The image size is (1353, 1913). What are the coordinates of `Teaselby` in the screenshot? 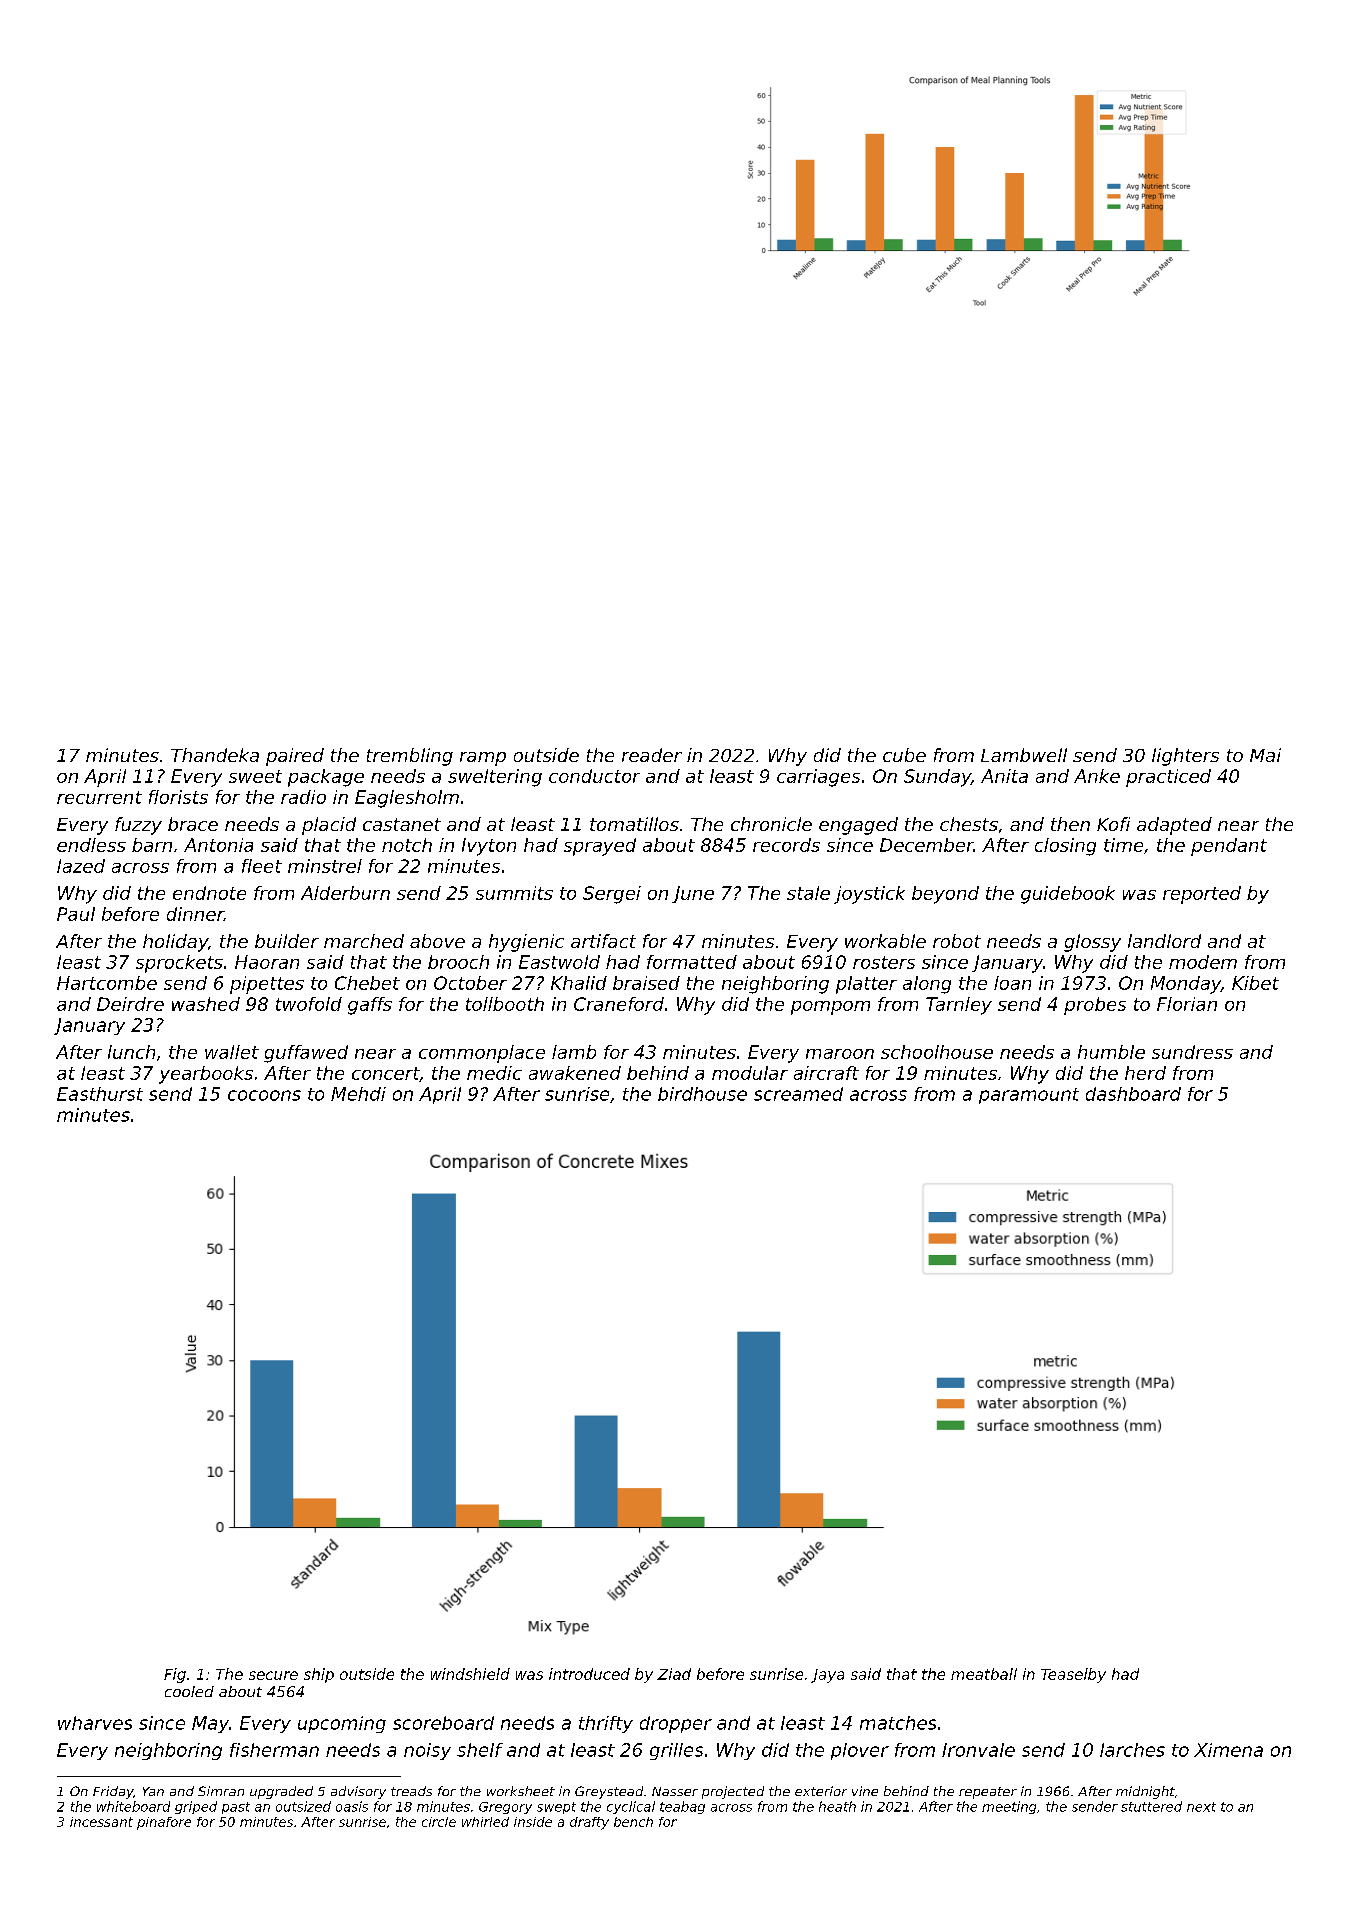 It's located at (1073, 1675).
